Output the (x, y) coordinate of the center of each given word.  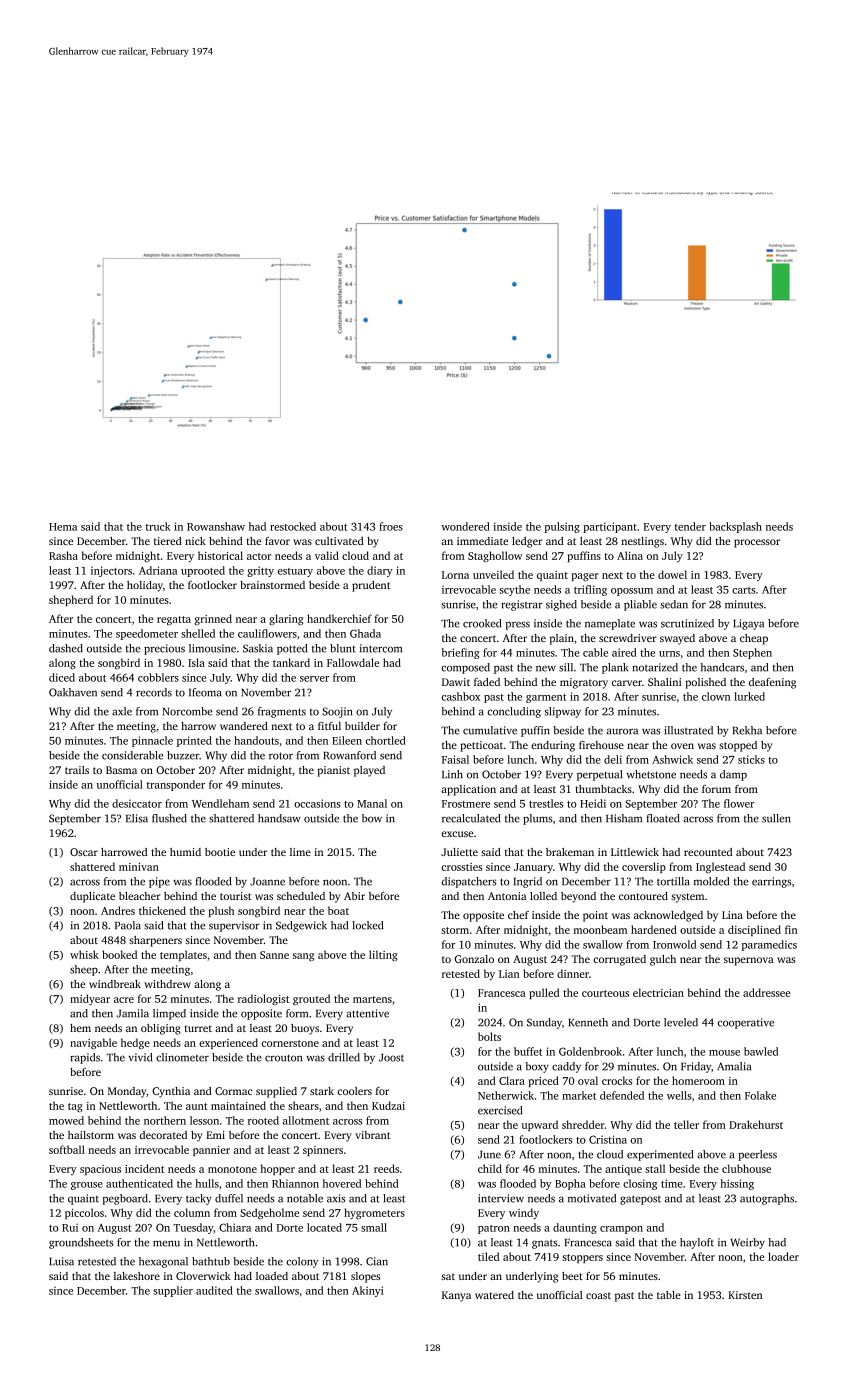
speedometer (147, 634)
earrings (771, 882)
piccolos (84, 1213)
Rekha (747, 730)
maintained (238, 1105)
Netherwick (506, 1095)
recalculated (471, 818)
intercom (381, 648)
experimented (660, 1155)
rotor (281, 756)
